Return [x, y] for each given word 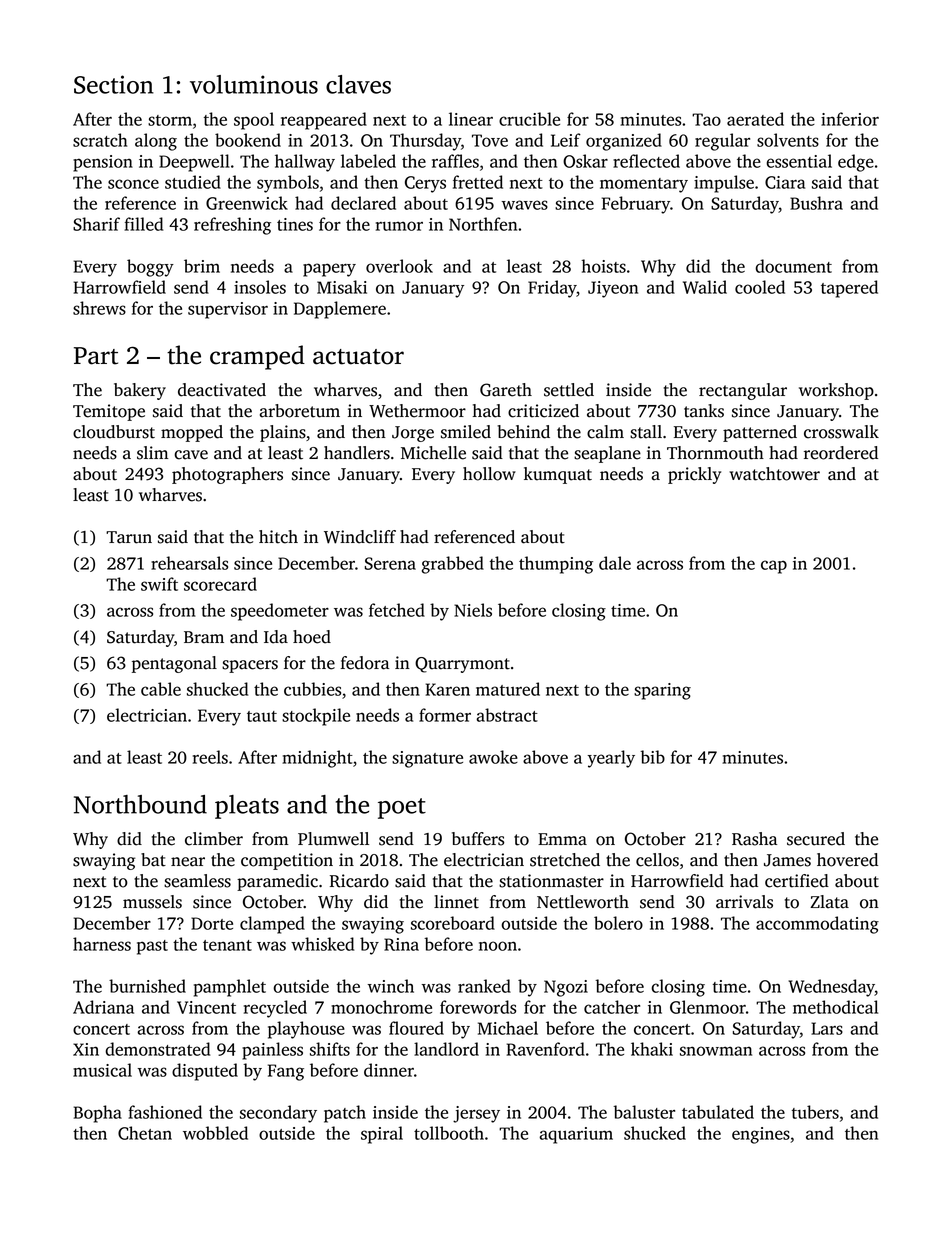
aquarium [576, 1135]
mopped [192, 433]
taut [262, 716]
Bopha [98, 1114]
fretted [478, 182]
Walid [705, 287]
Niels [473, 610]
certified [797, 881]
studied [193, 182]
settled [569, 390]
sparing [662, 691]
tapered [849, 289]
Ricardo [359, 881]
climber [214, 839]
